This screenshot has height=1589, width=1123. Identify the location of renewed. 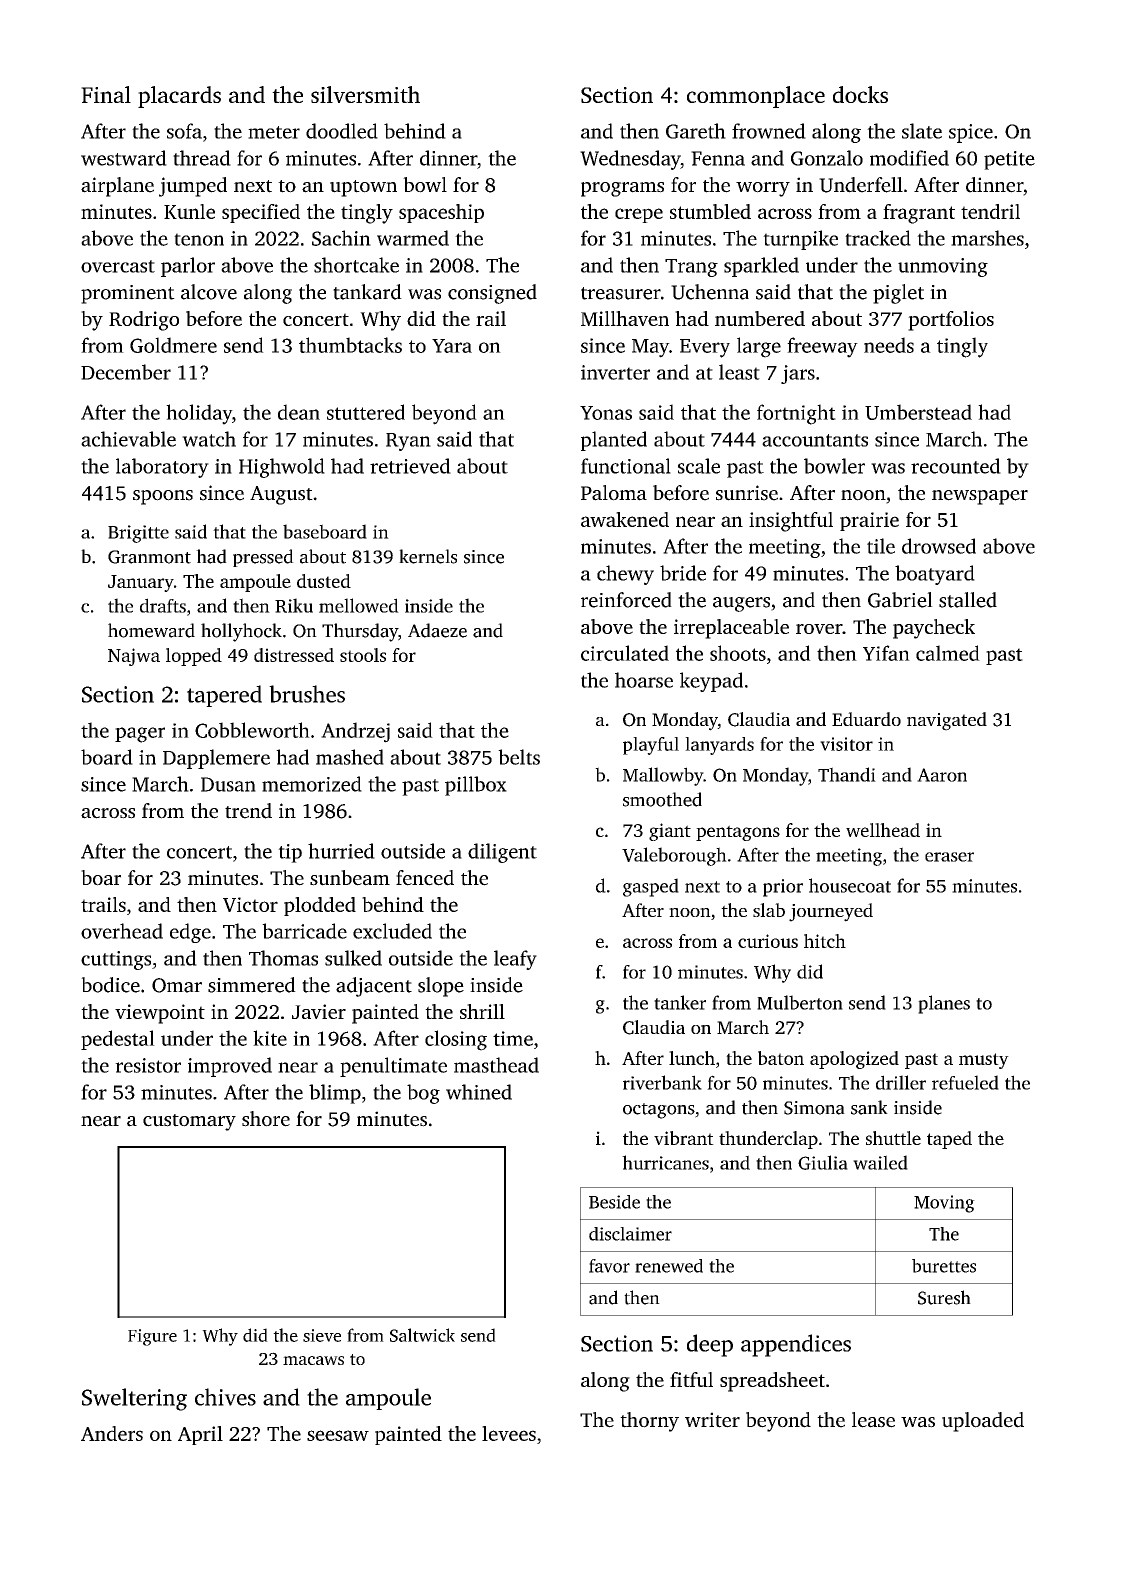
(669, 1266).
